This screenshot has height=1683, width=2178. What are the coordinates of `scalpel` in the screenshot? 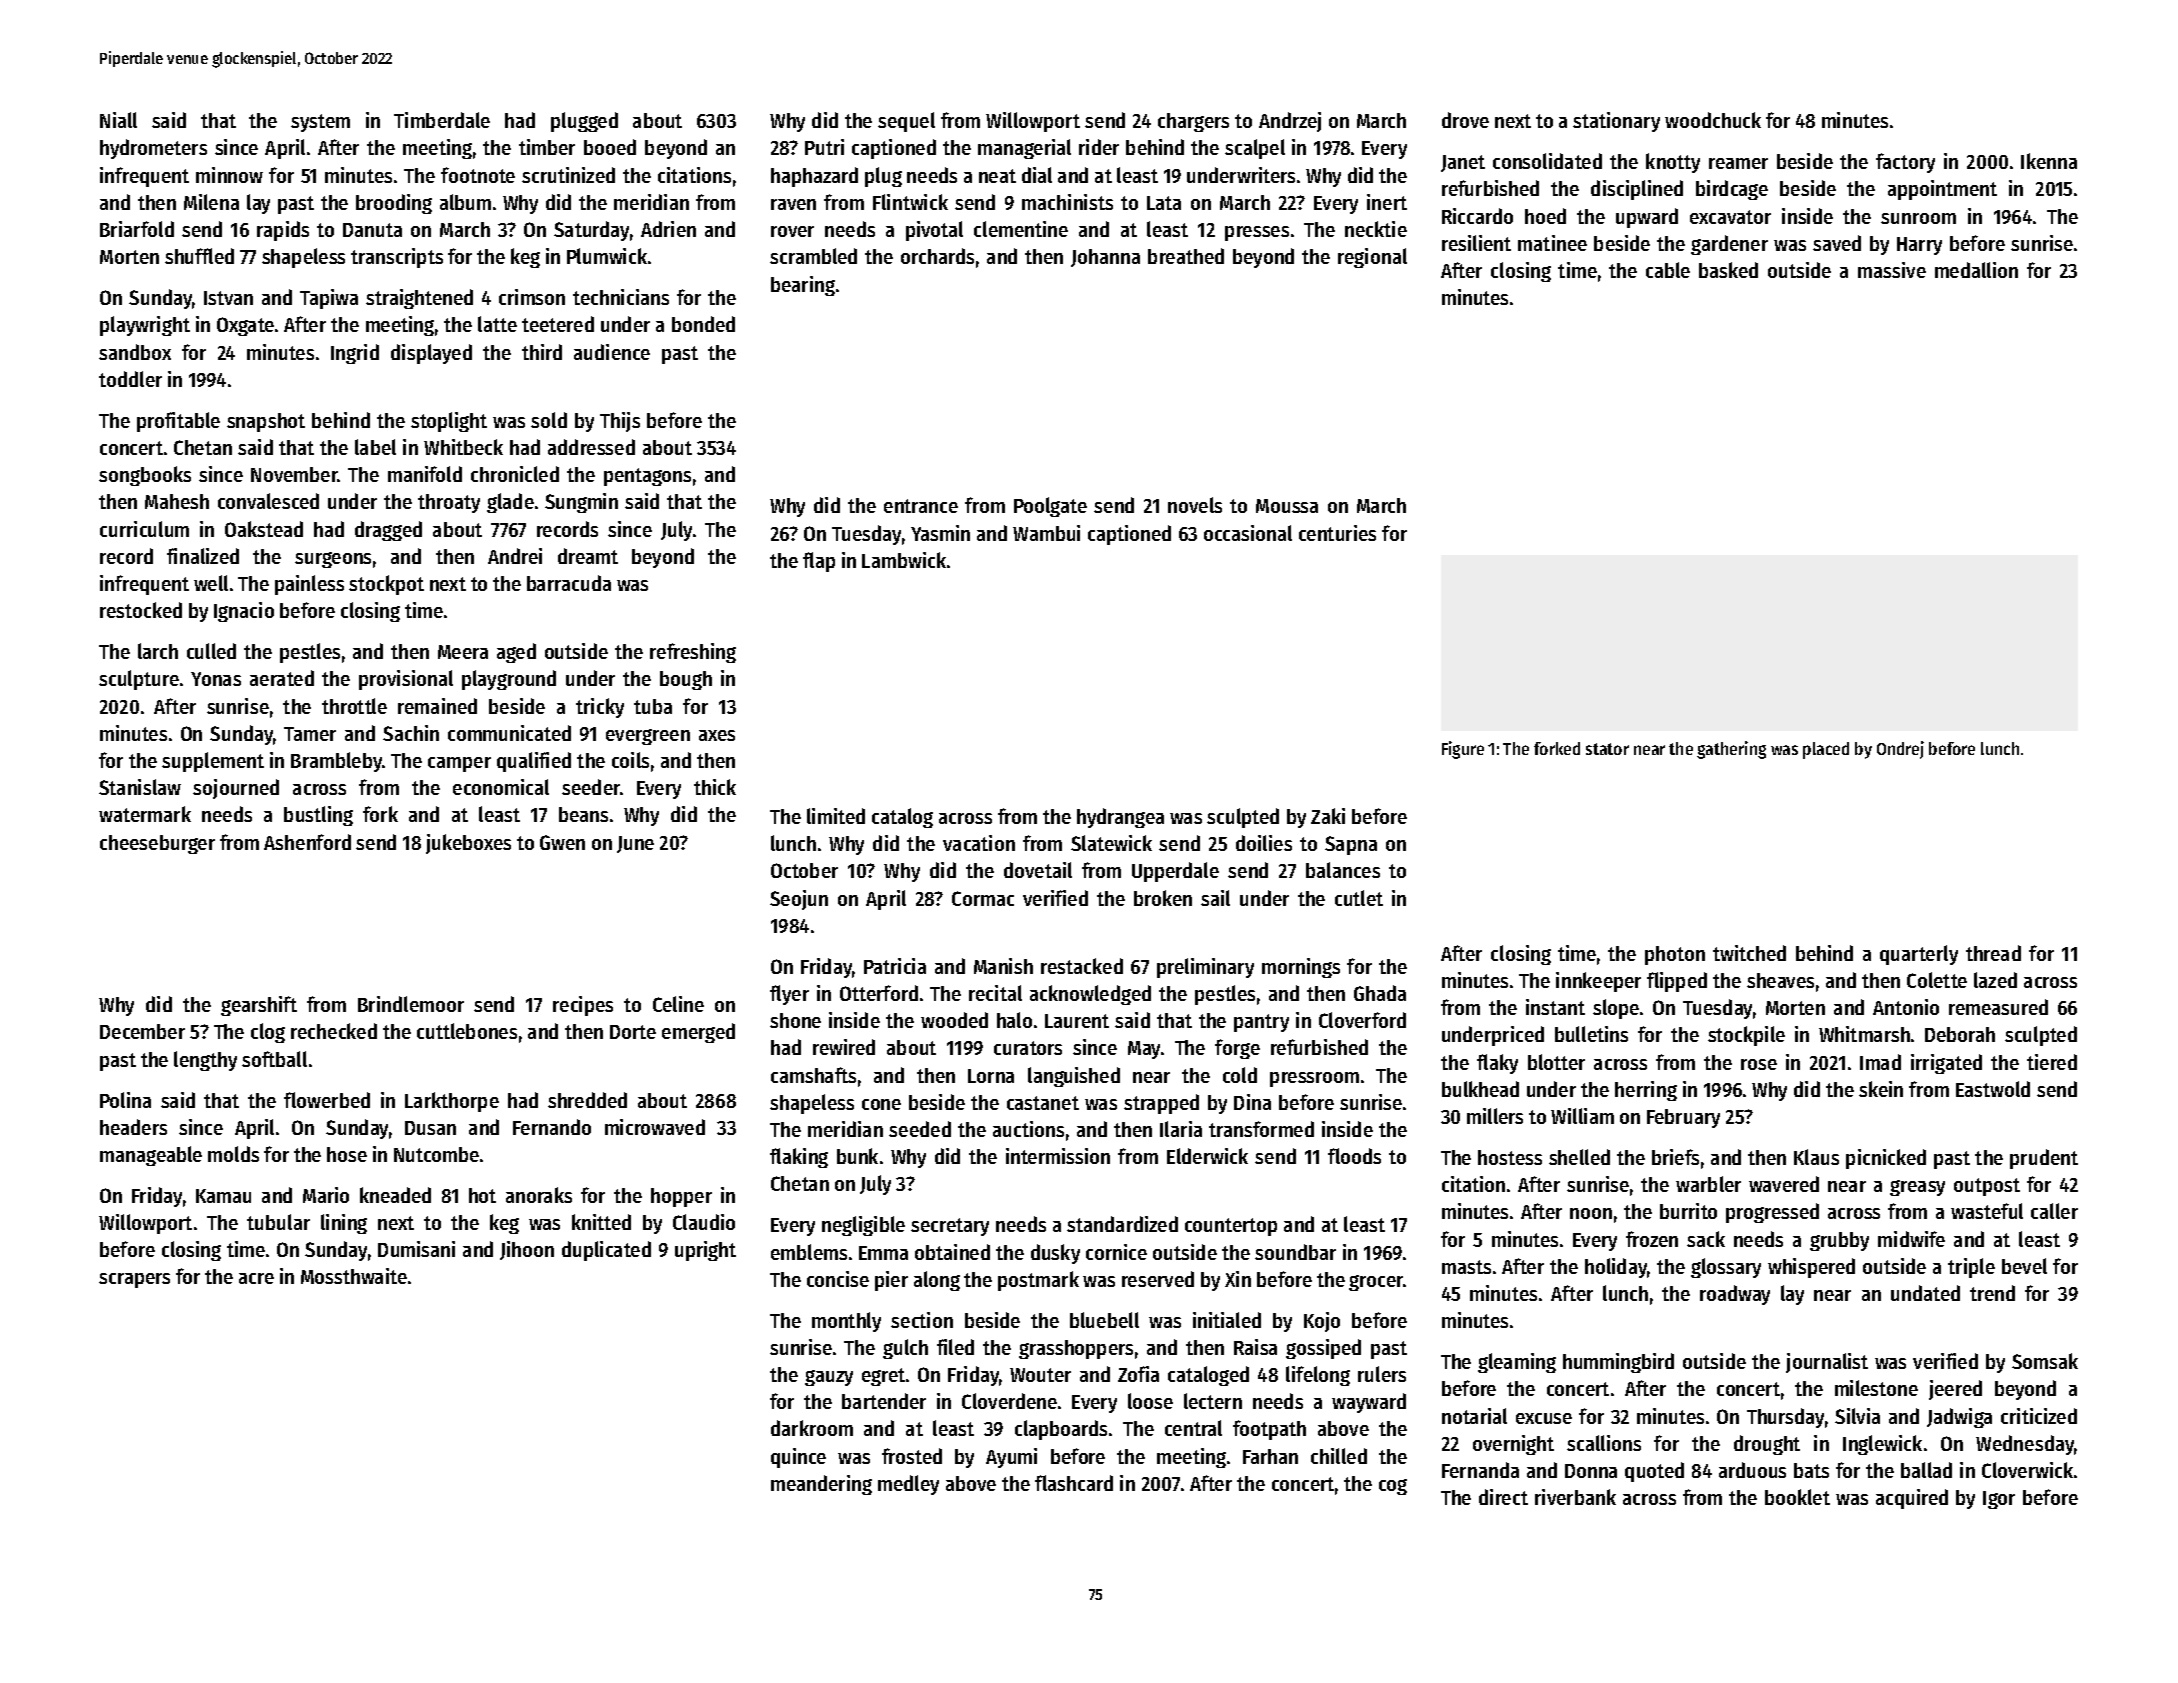 It's located at (1255, 149).
